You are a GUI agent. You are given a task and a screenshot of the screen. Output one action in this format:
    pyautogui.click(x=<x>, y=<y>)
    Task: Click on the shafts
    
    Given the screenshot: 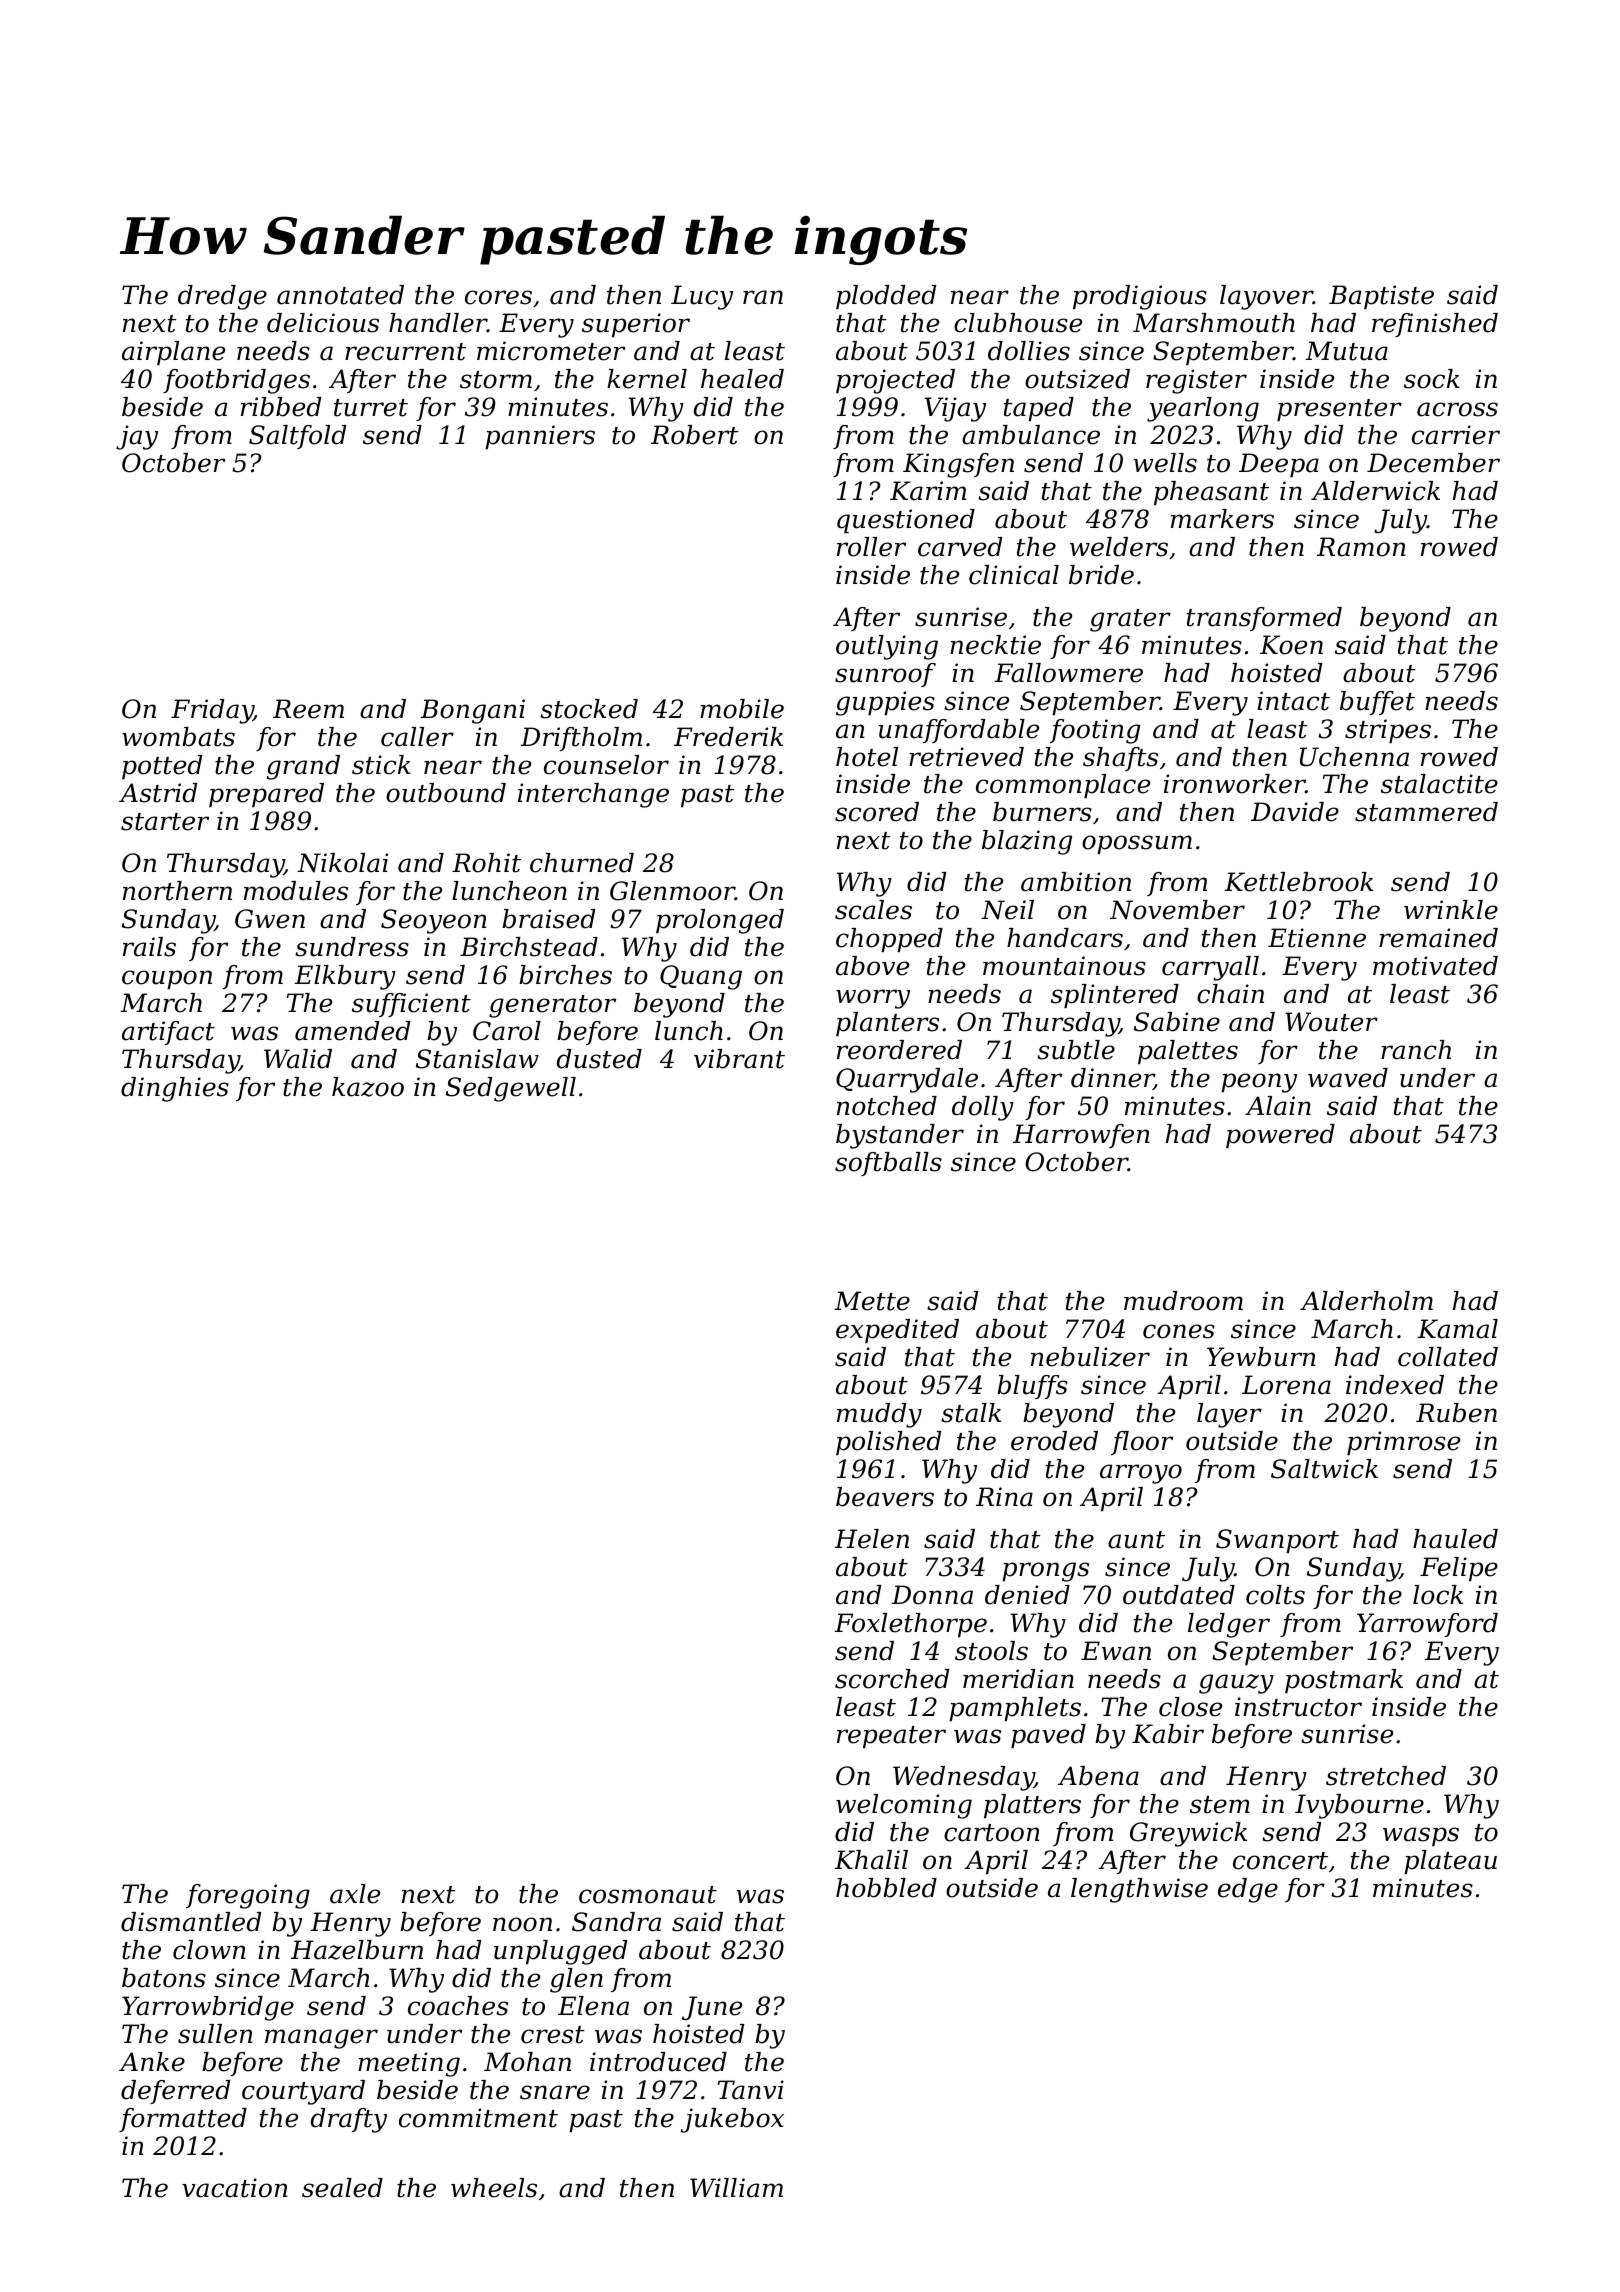 What is the action you would take?
    pyautogui.click(x=1120, y=759)
